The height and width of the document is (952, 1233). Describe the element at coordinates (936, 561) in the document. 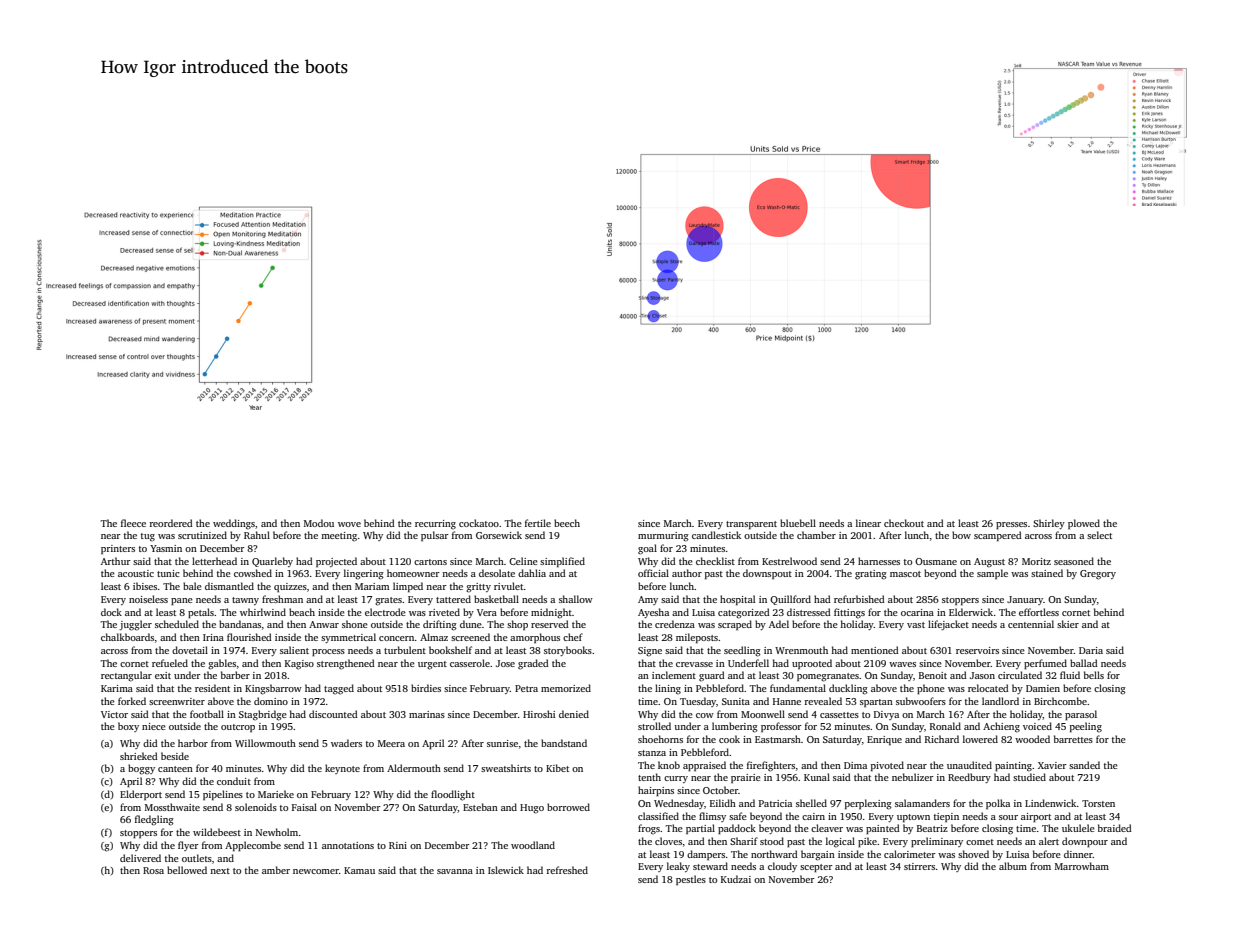

I see `Ousmane` at that location.
